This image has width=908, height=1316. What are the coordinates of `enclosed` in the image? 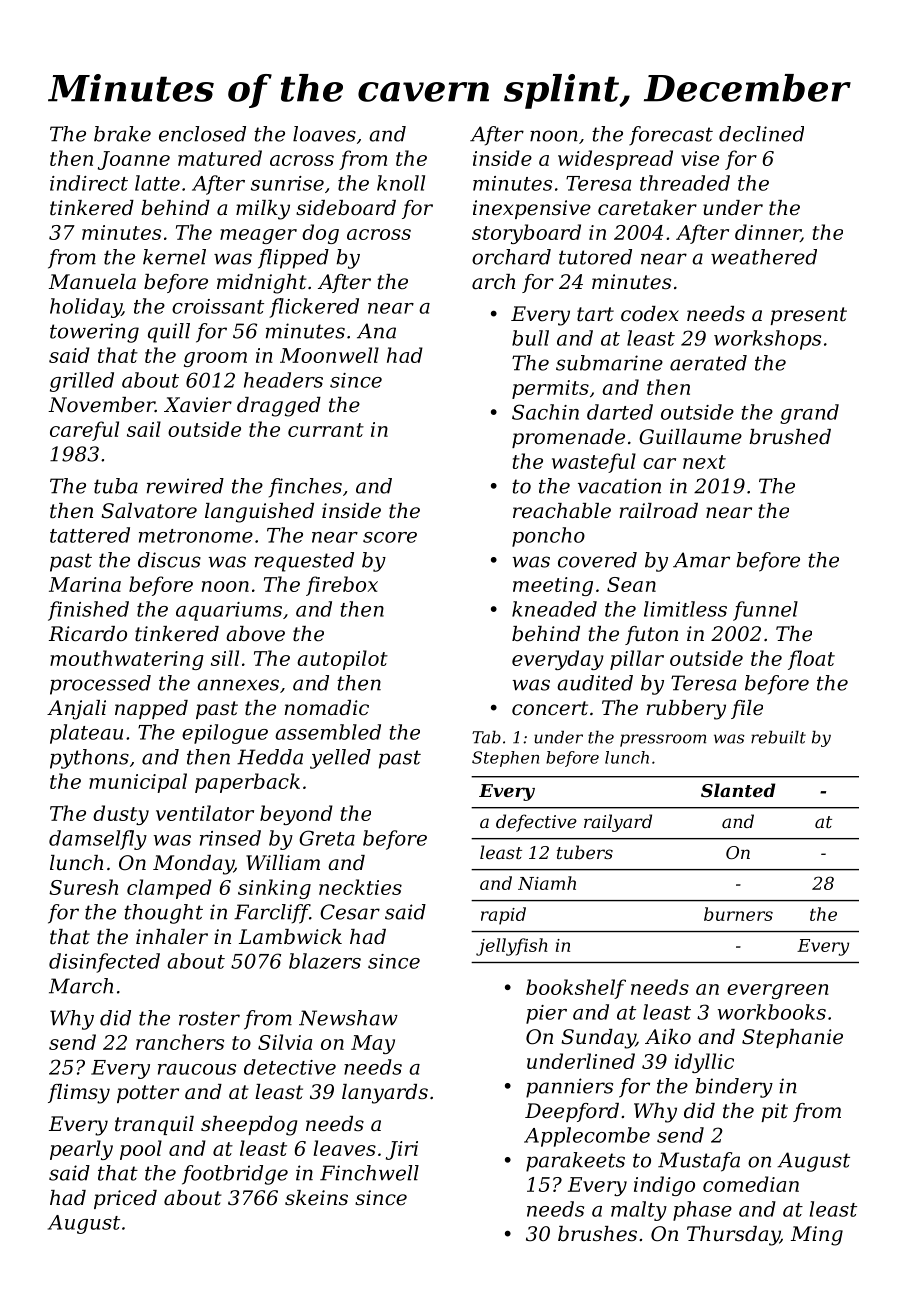 It's located at (202, 134).
